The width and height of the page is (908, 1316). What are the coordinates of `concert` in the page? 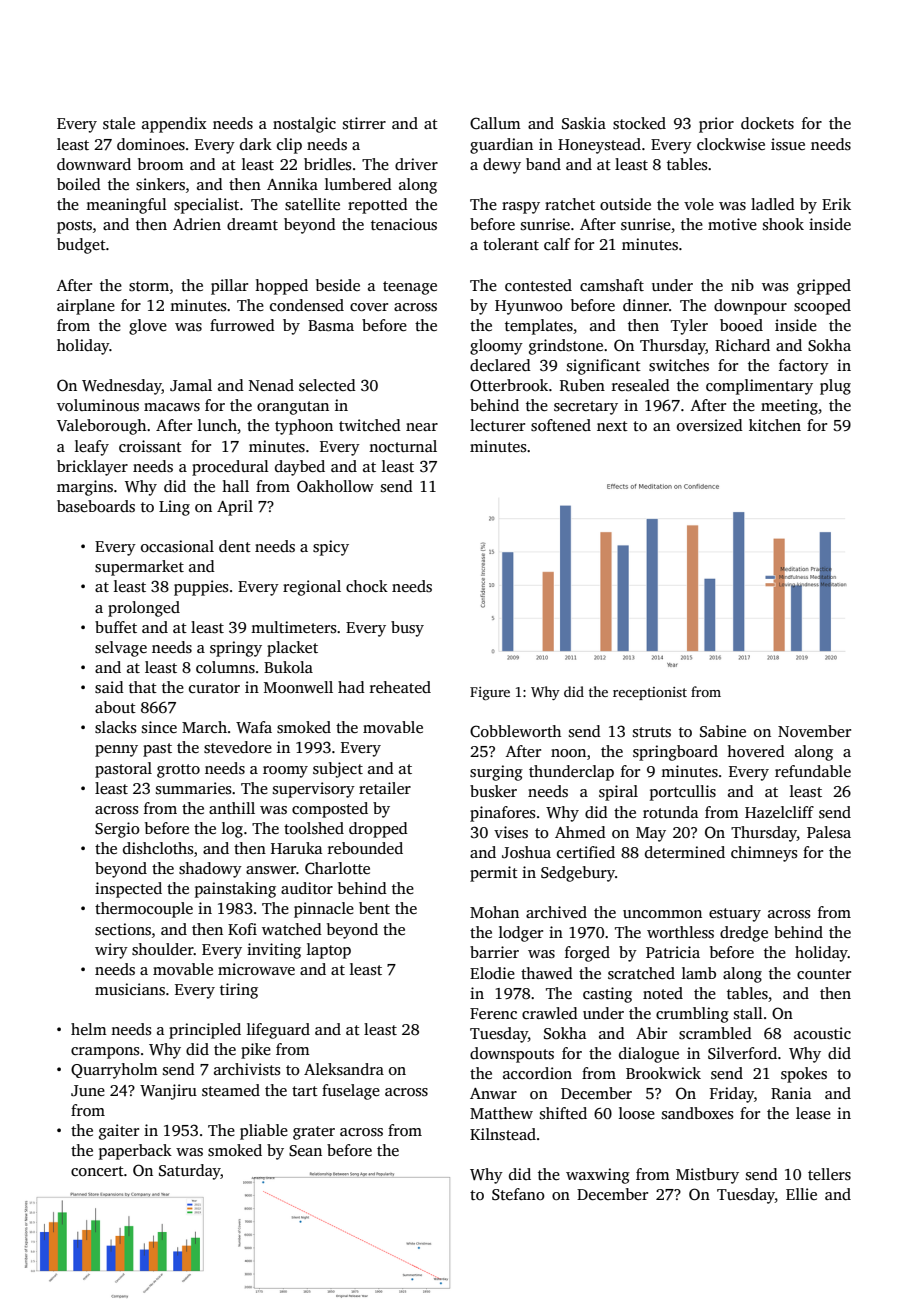 It's located at (97, 1171).
